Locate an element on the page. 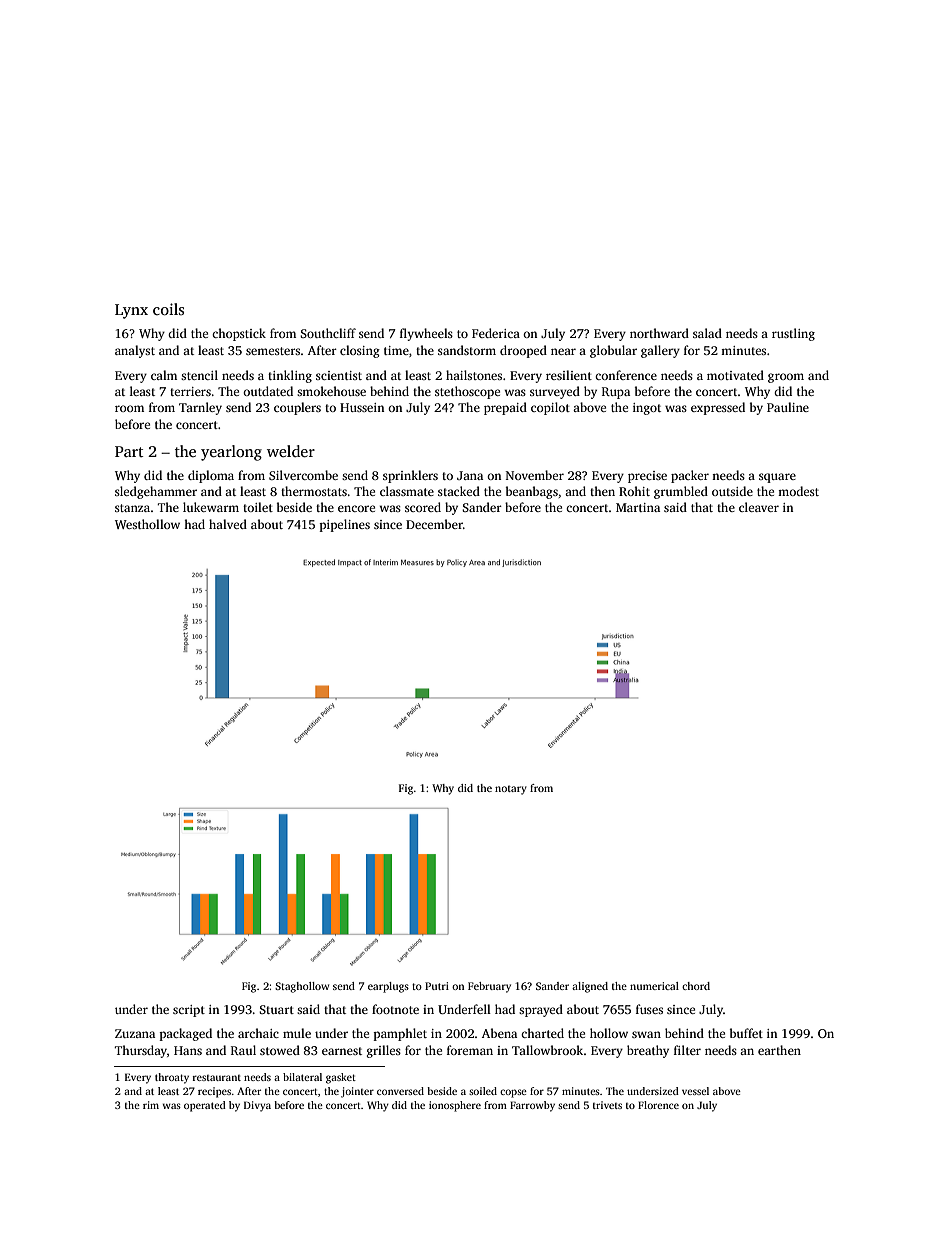 Image resolution: width=952 pixels, height=1233 pixels. northward is located at coordinates (659, 333).
